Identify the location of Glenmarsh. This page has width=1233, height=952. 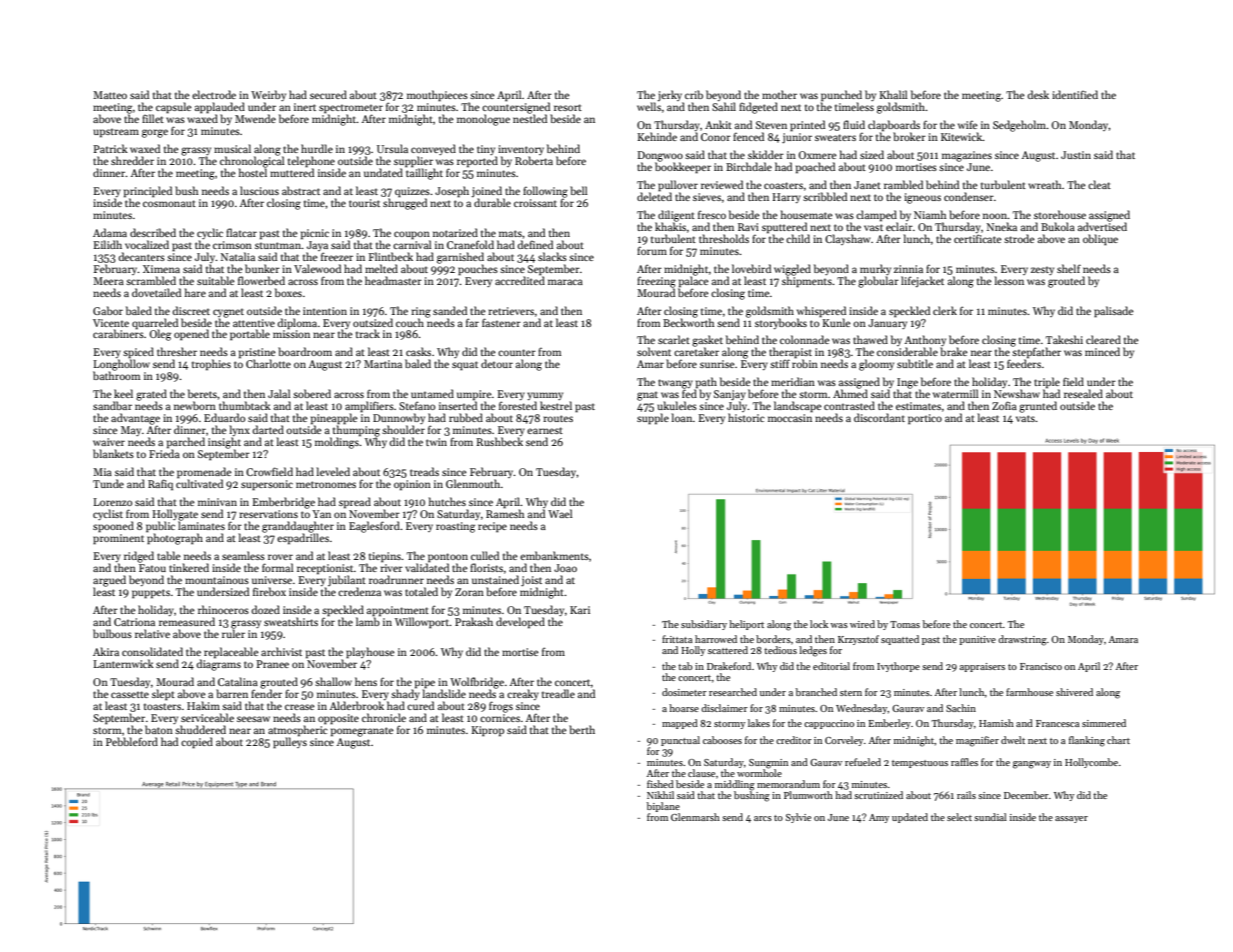
(695, 817).
